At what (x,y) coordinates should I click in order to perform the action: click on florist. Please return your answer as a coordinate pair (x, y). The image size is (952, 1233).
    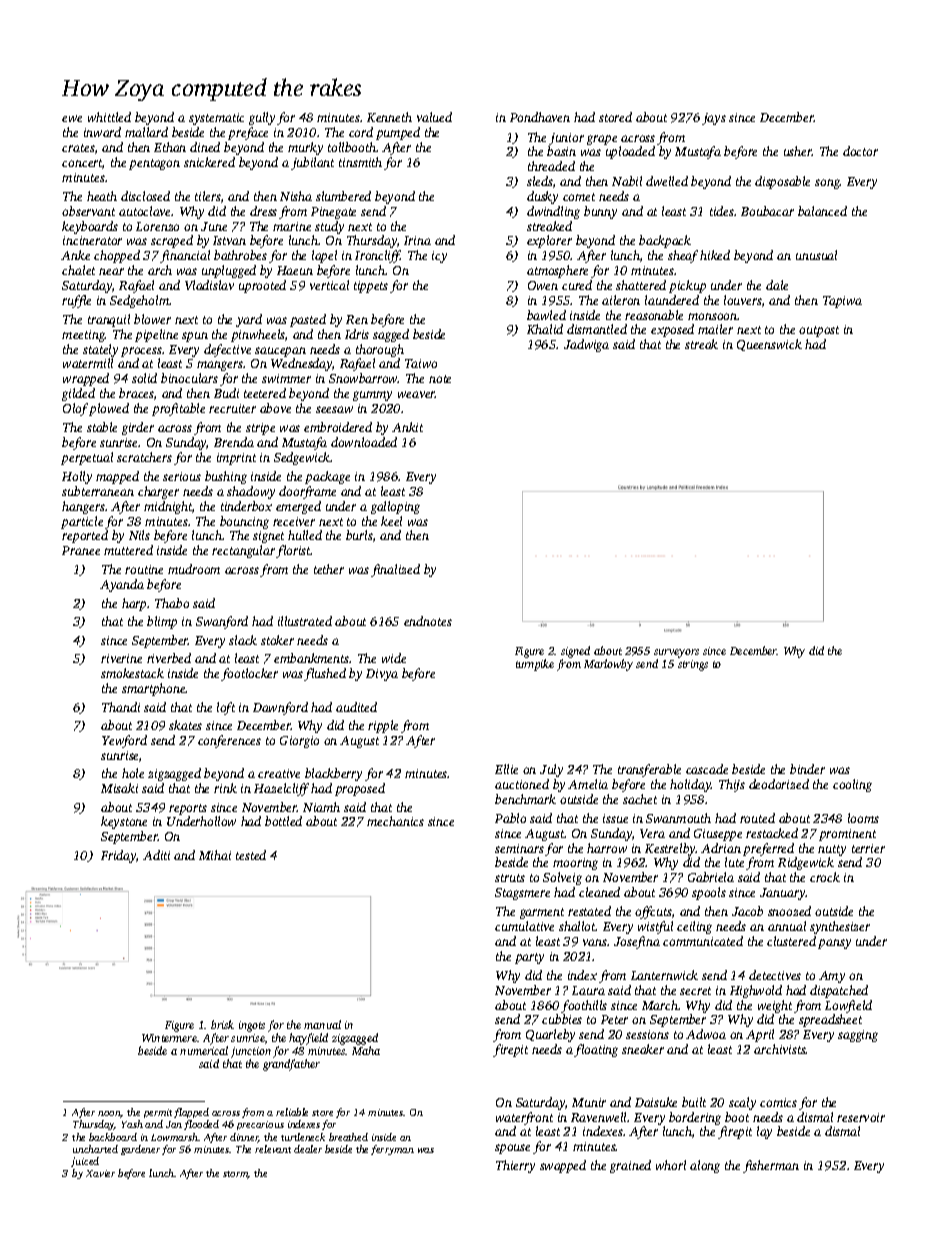
    Looking at the image, I should click on (293, 551).
